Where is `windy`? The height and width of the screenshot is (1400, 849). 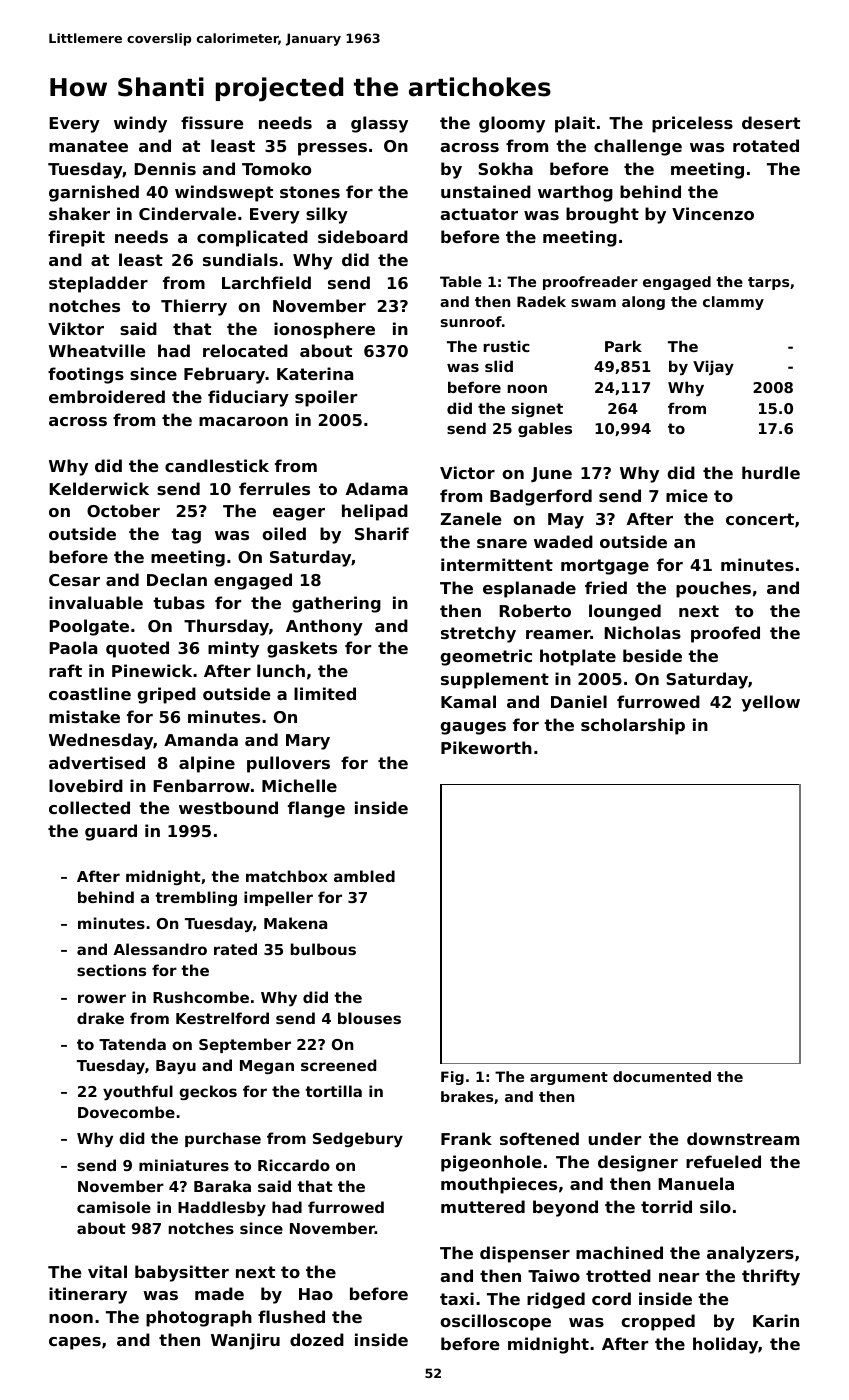 windy is located at coordinates (140, 124).
